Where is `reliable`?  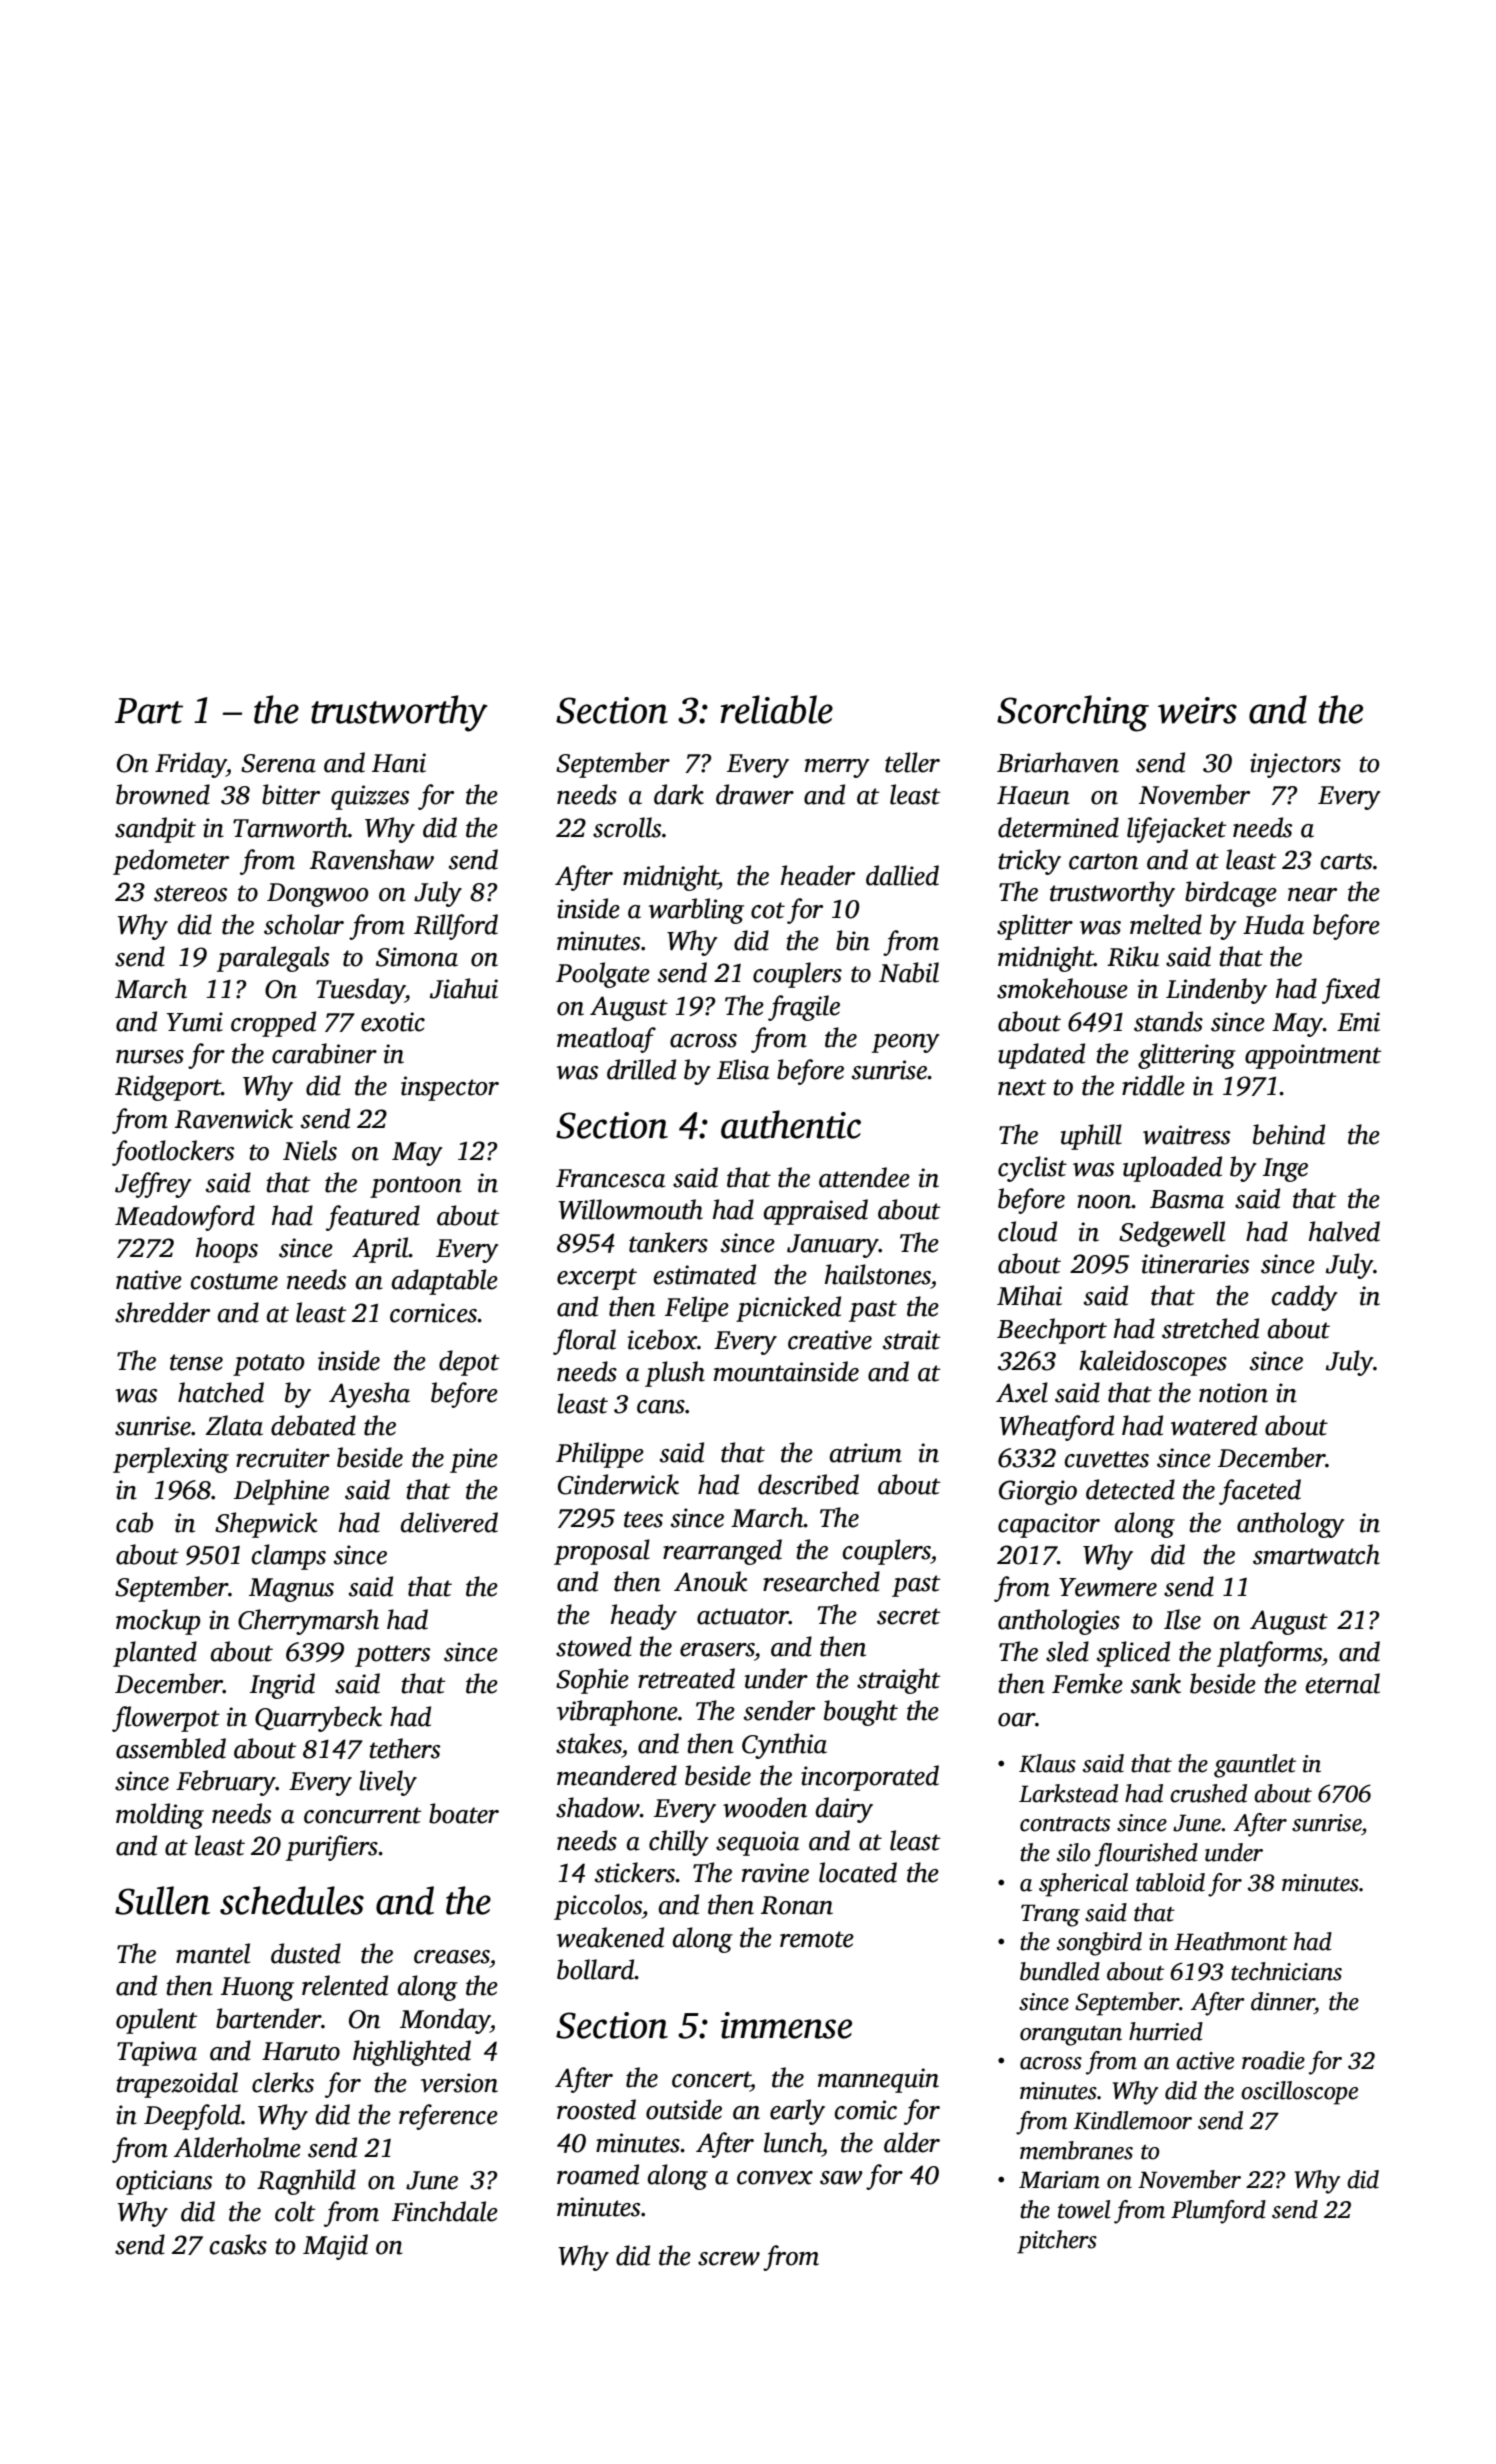
reliable is located at coordinates (776, 709).
